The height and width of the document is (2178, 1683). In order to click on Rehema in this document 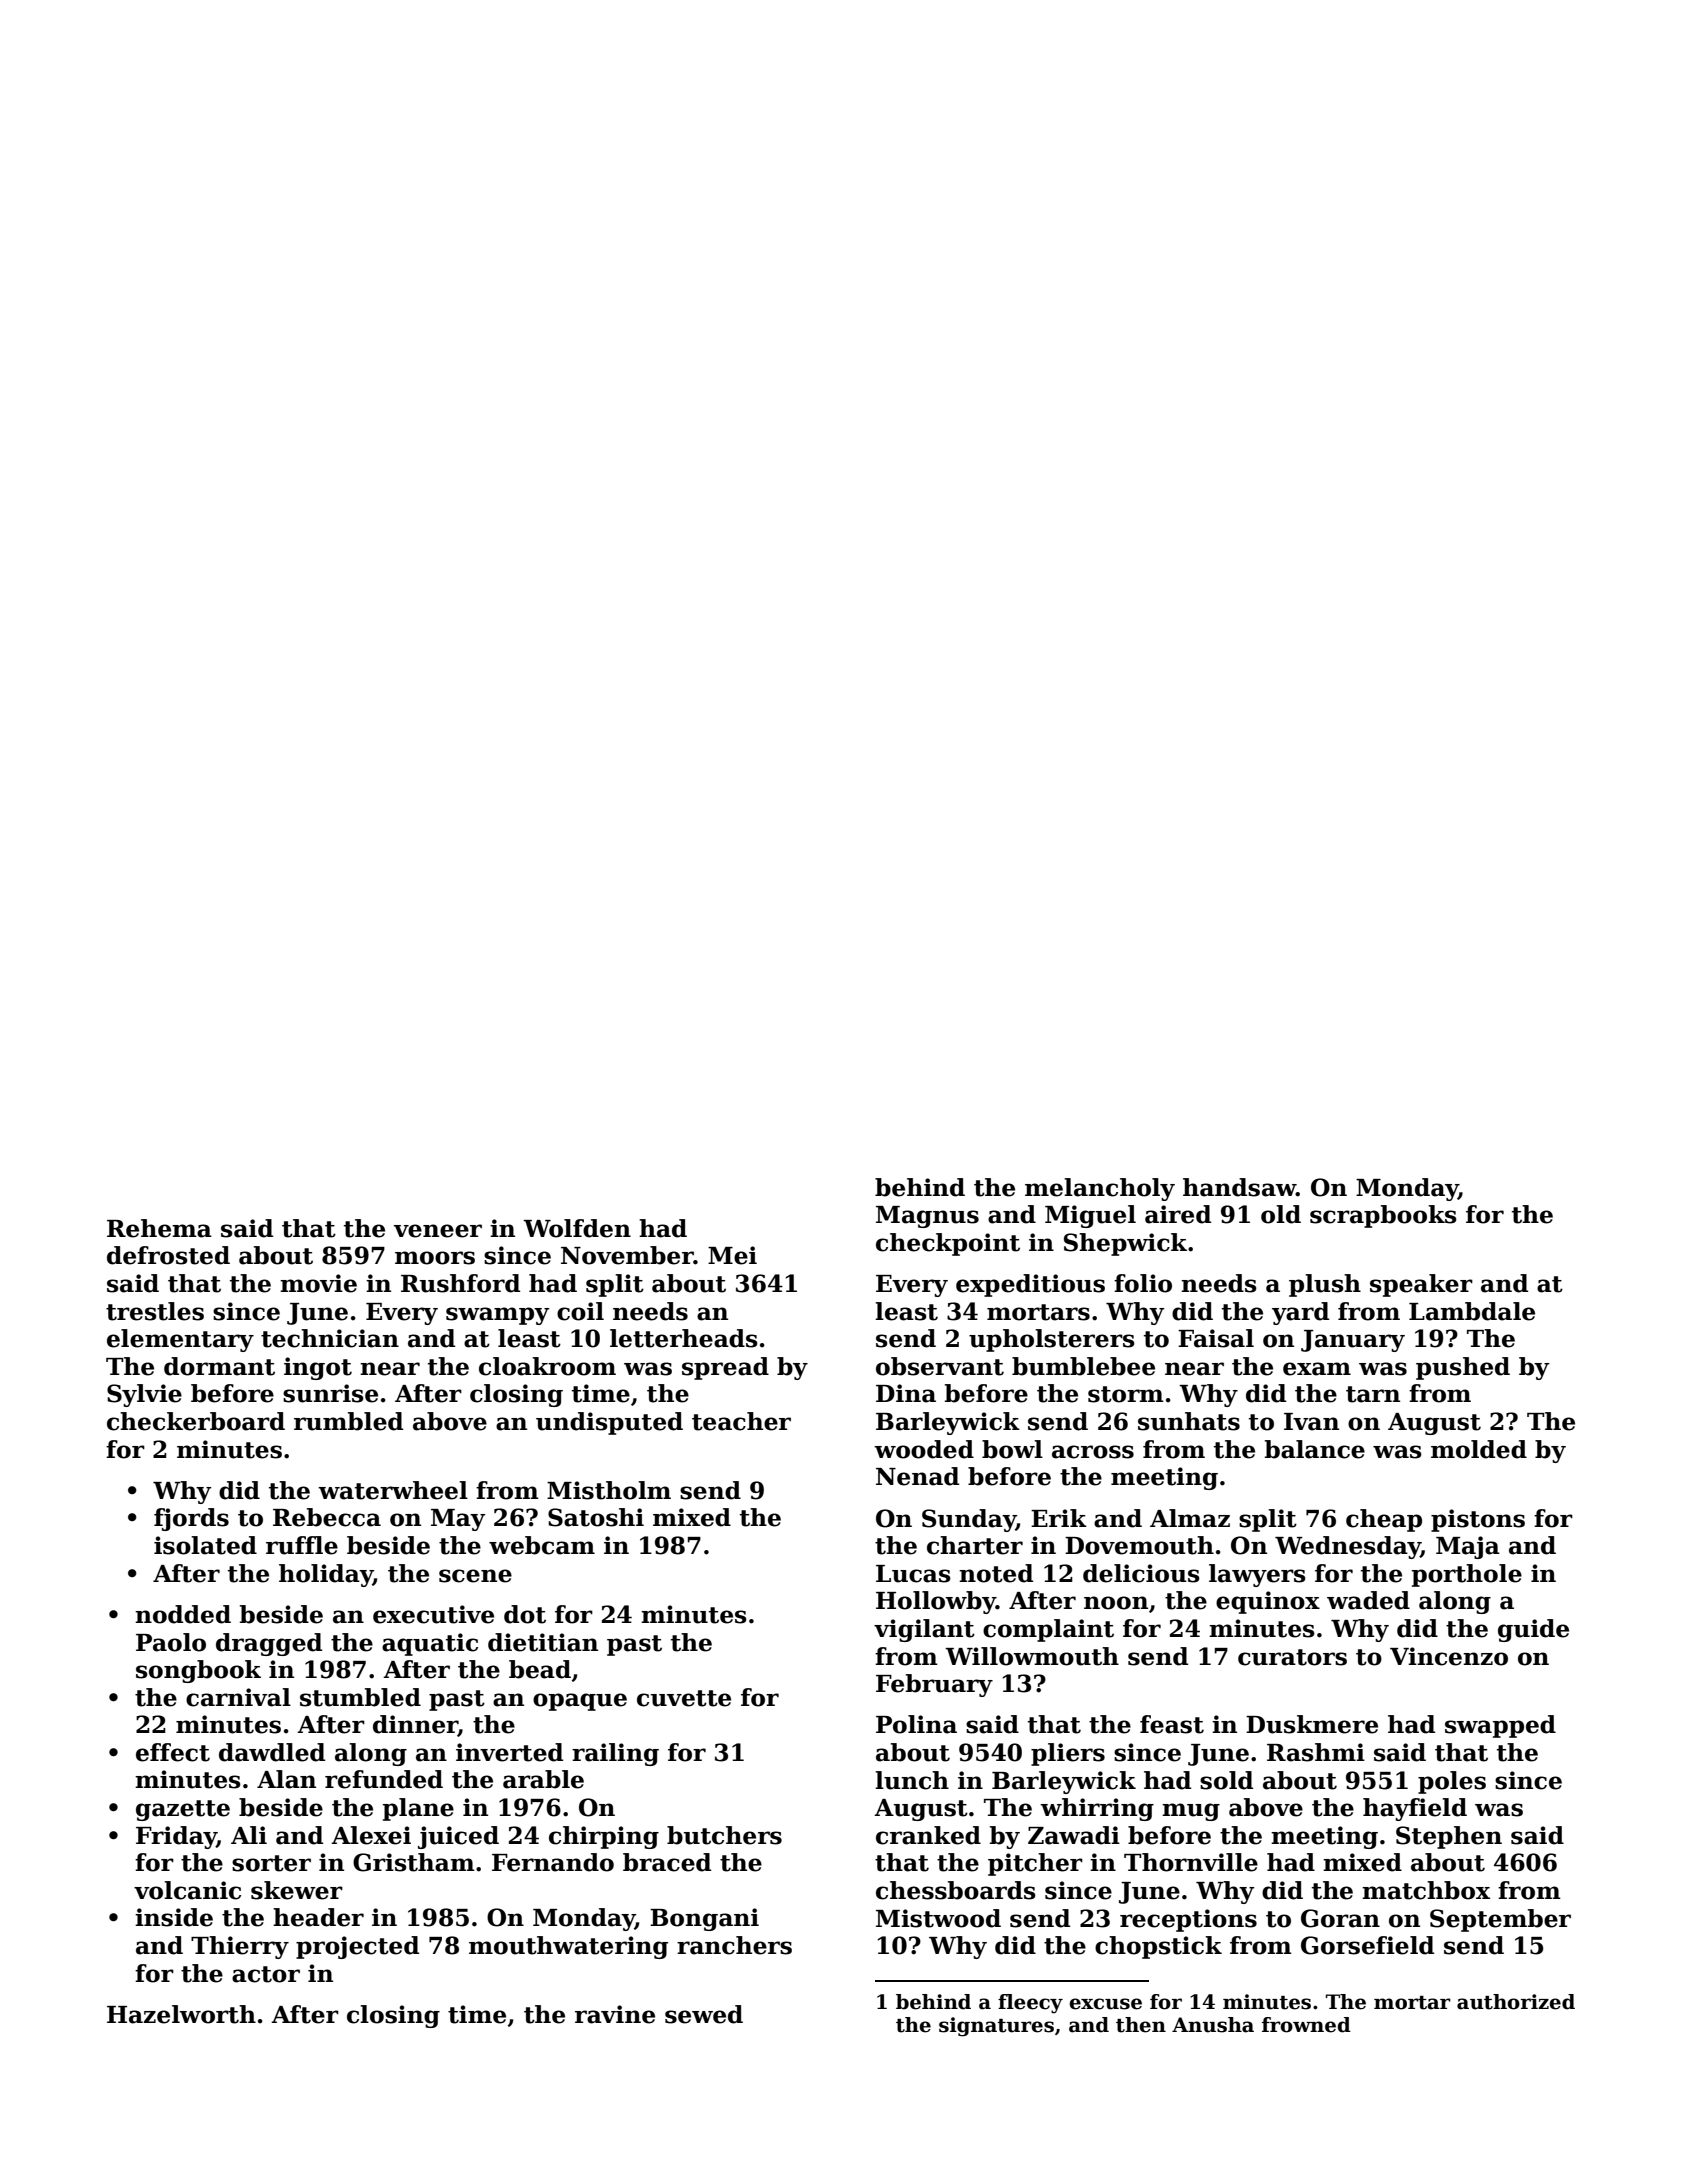, I will do `click(159, 1228)`.
